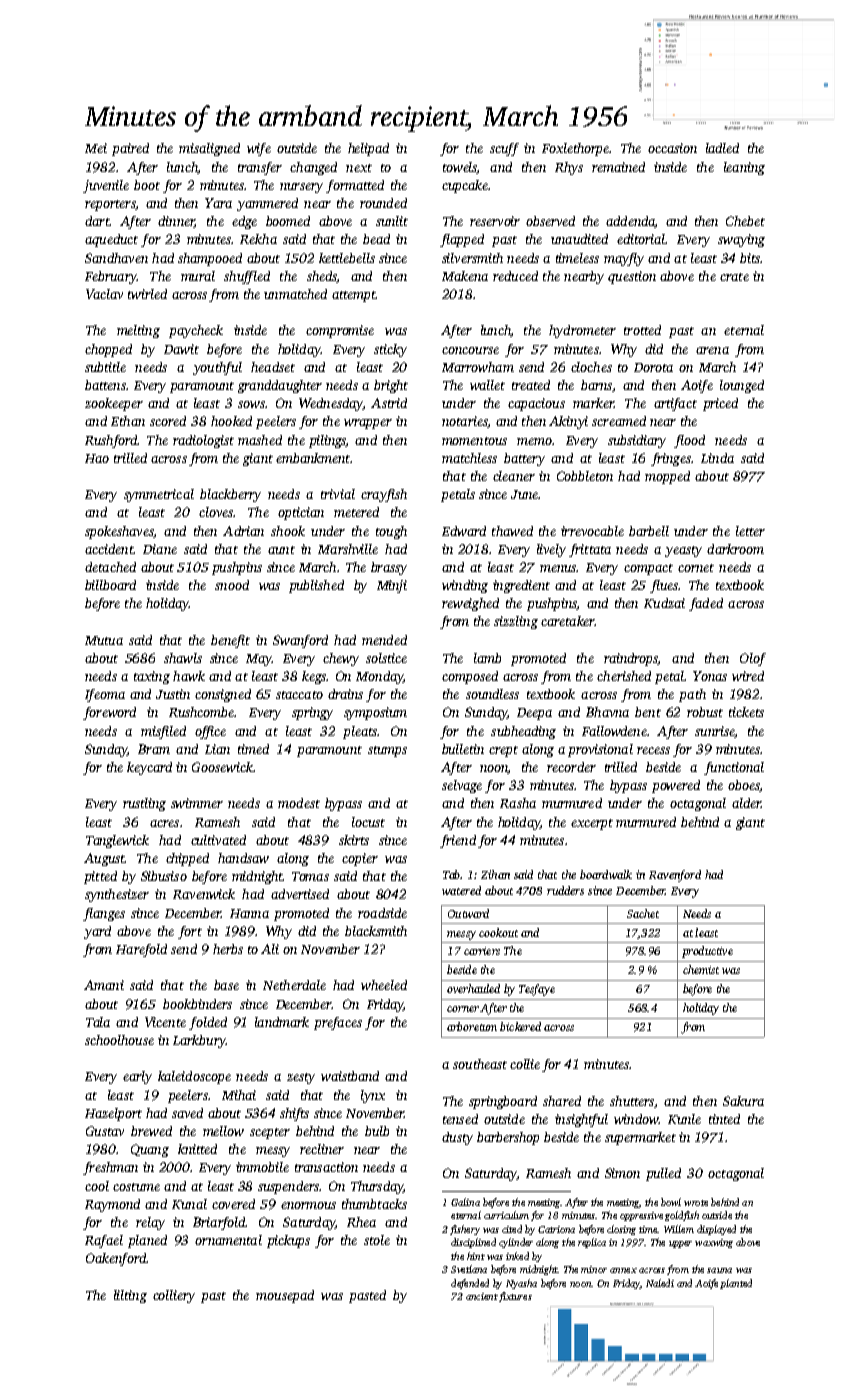 The image size is (849, 1400). Describe the element at coordinates (113, 1114) in the screenshot. I see `Hazelport` at that location.
